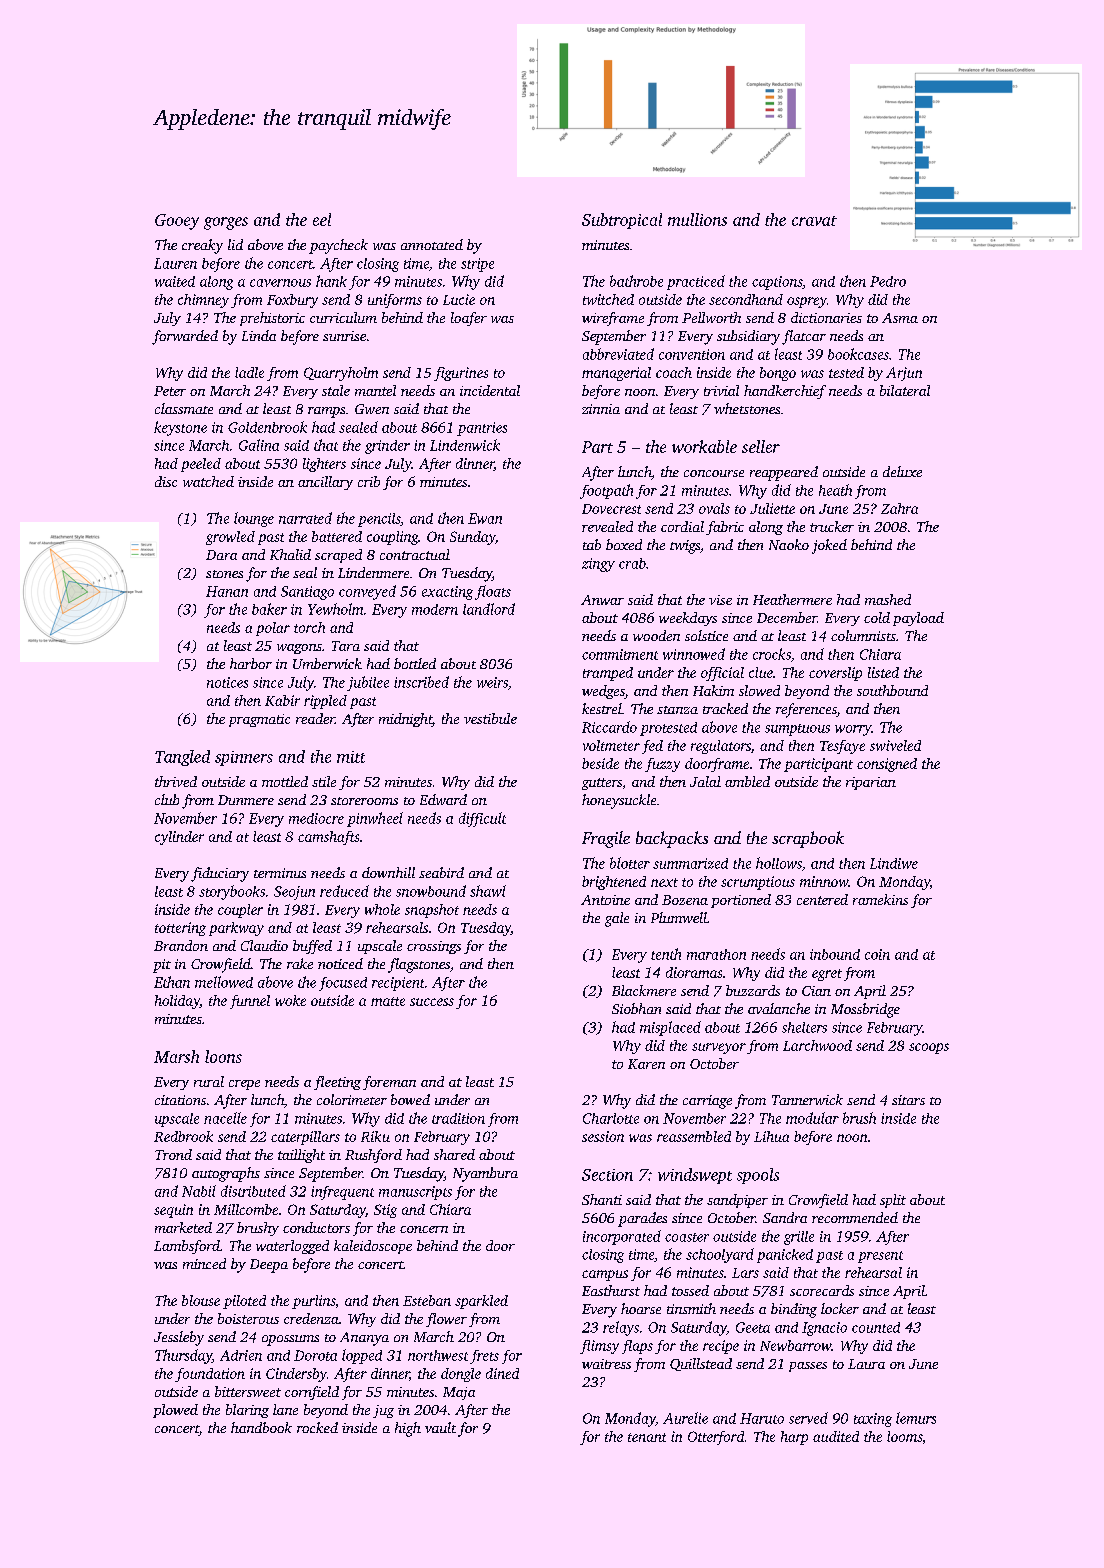 Image resolution: width=1104 pixels, height=1568 pixels. Describe the element at coordinates (227, 682) in the screenshot. I see `notices` at that location.
